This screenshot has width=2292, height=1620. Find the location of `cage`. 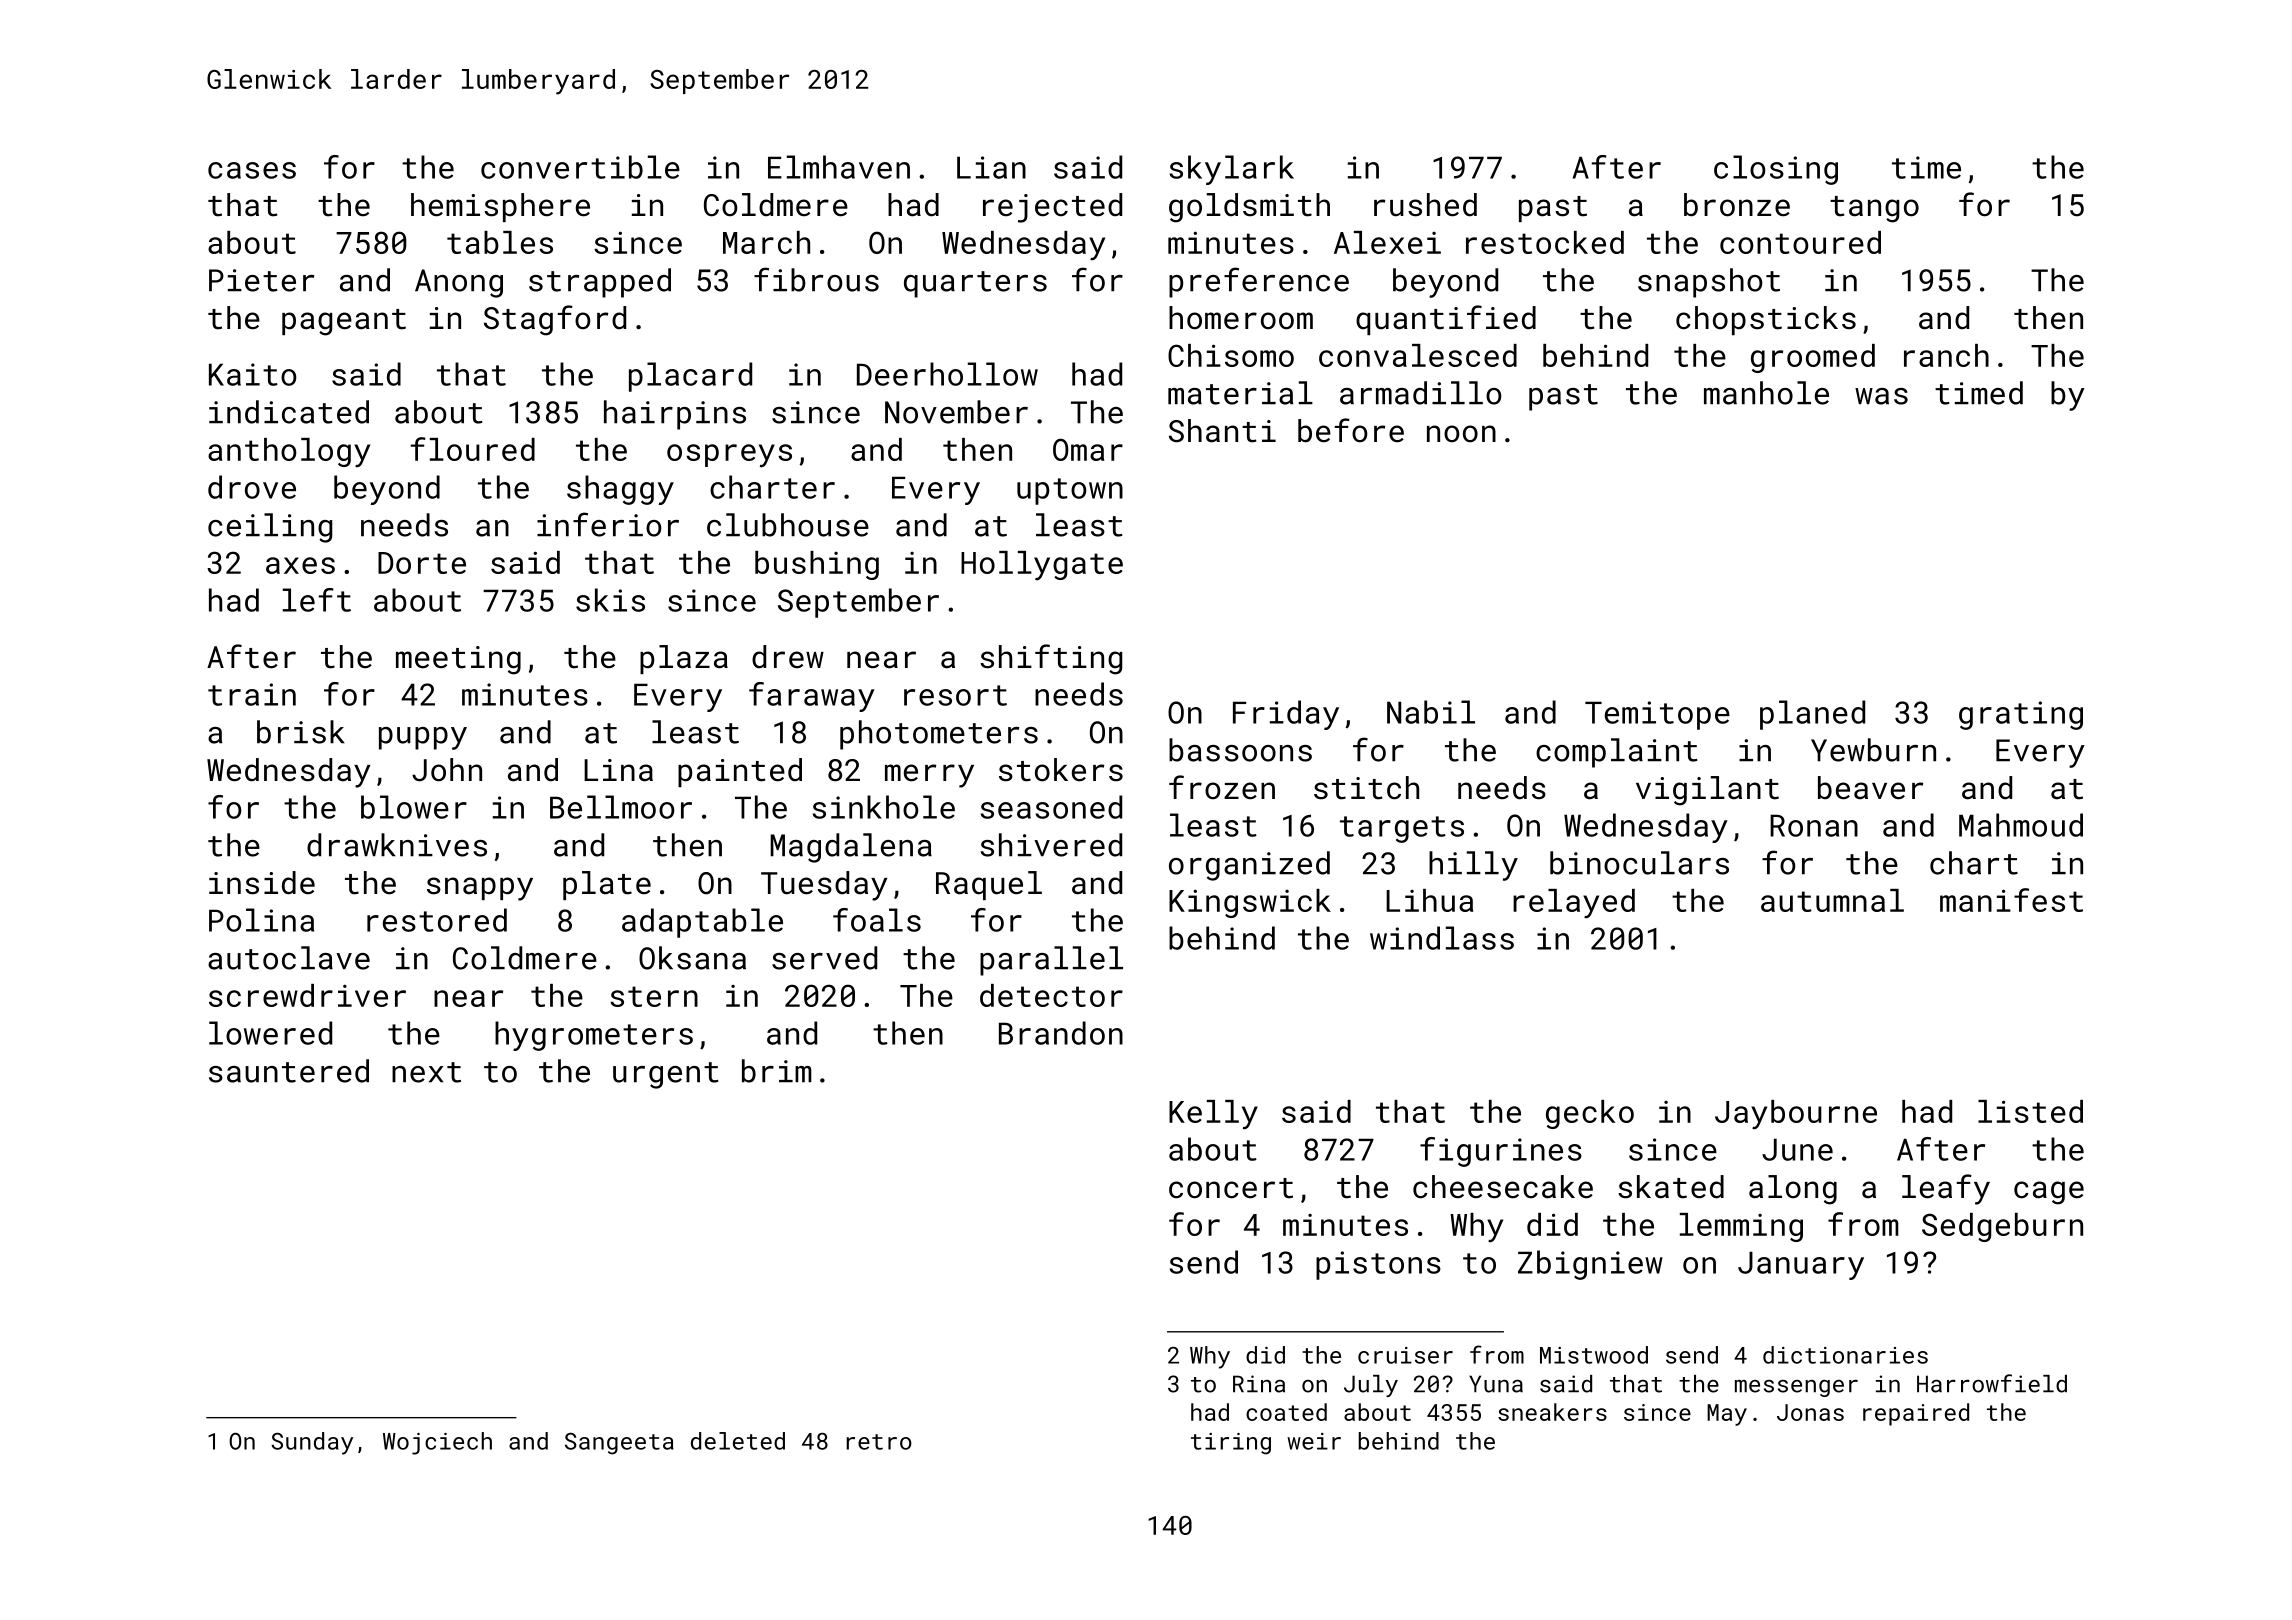

cage is located at coordinates (2049, 1193).
